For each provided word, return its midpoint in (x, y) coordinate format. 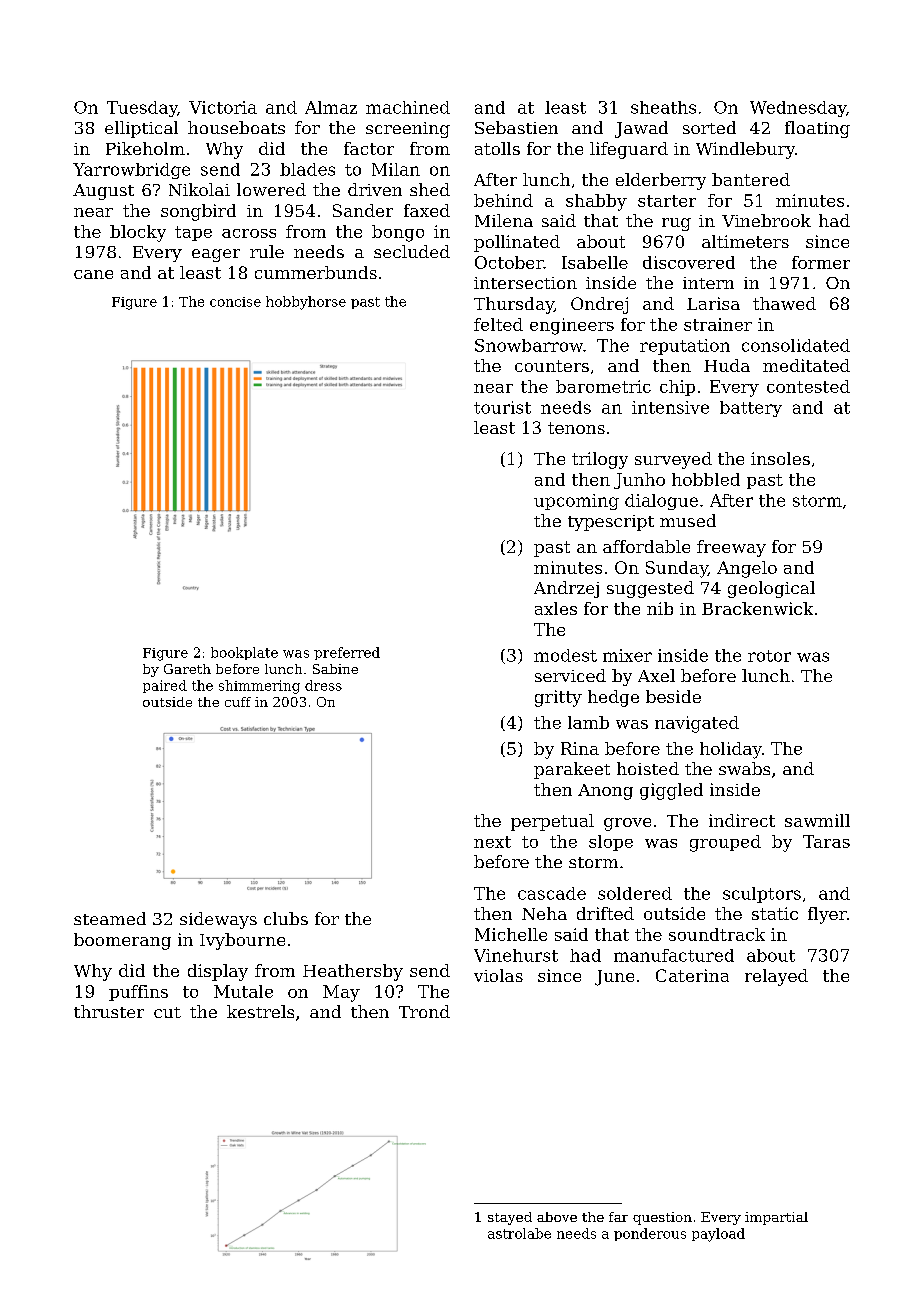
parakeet (572, 770)
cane (93, 274)
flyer (827, 915)
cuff (238, 702)
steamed (110, 918)
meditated (806, 365)
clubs (286, 918)
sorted (709, 127)
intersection (525, 283)
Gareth (187, 669)
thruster (109, 1011)
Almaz (331, 107)
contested (808, 386)
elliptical (141, 129)
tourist (502, 407)
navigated (697, 724)
